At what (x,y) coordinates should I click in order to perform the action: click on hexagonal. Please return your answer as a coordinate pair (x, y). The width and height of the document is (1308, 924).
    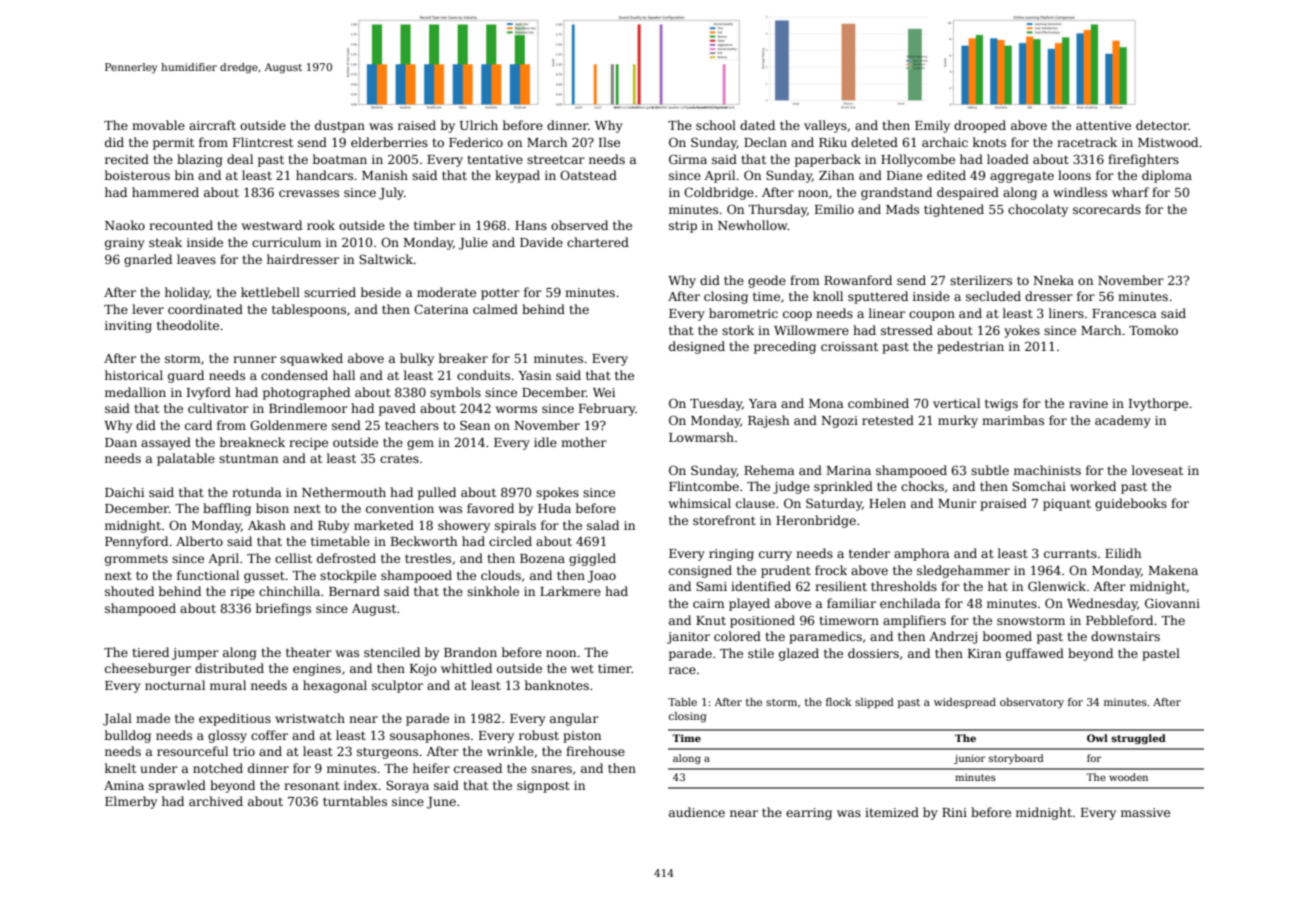
    Looking at the image, I should click on (335, 686).
